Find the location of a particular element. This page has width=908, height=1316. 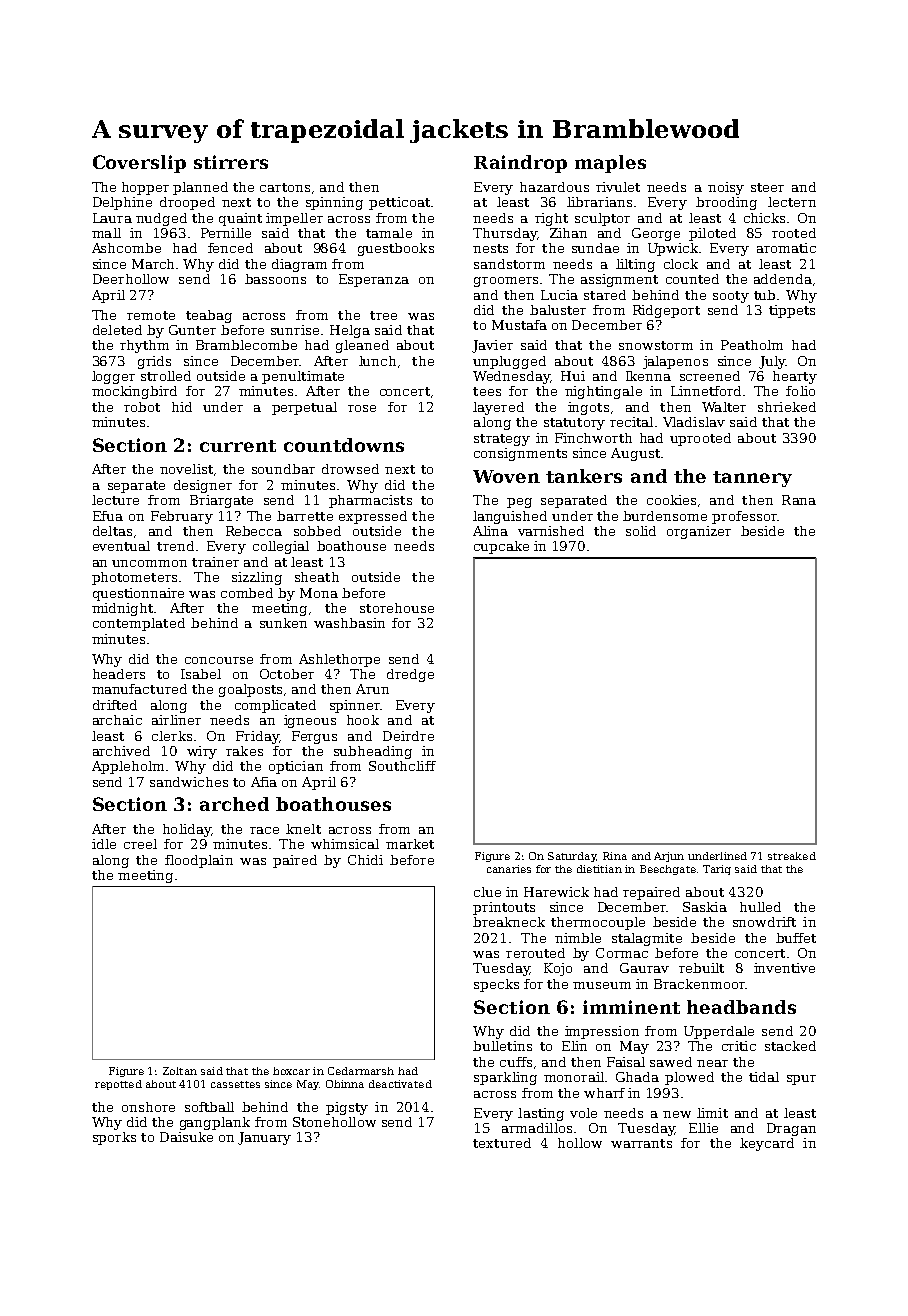

tannery is located at coordinates (752, 479).
